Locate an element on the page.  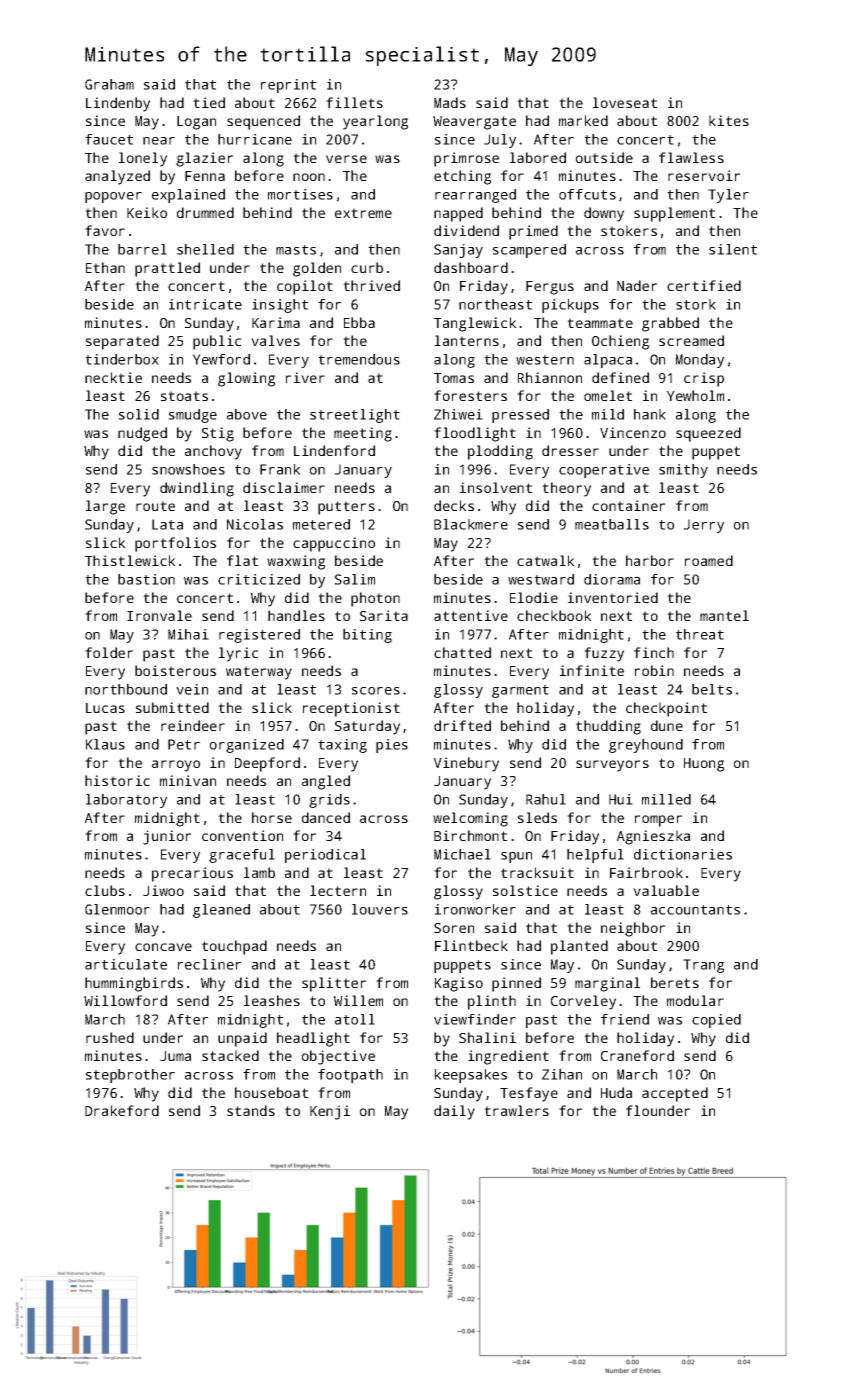
viewfinder is located at coordinates (475, 1019).
